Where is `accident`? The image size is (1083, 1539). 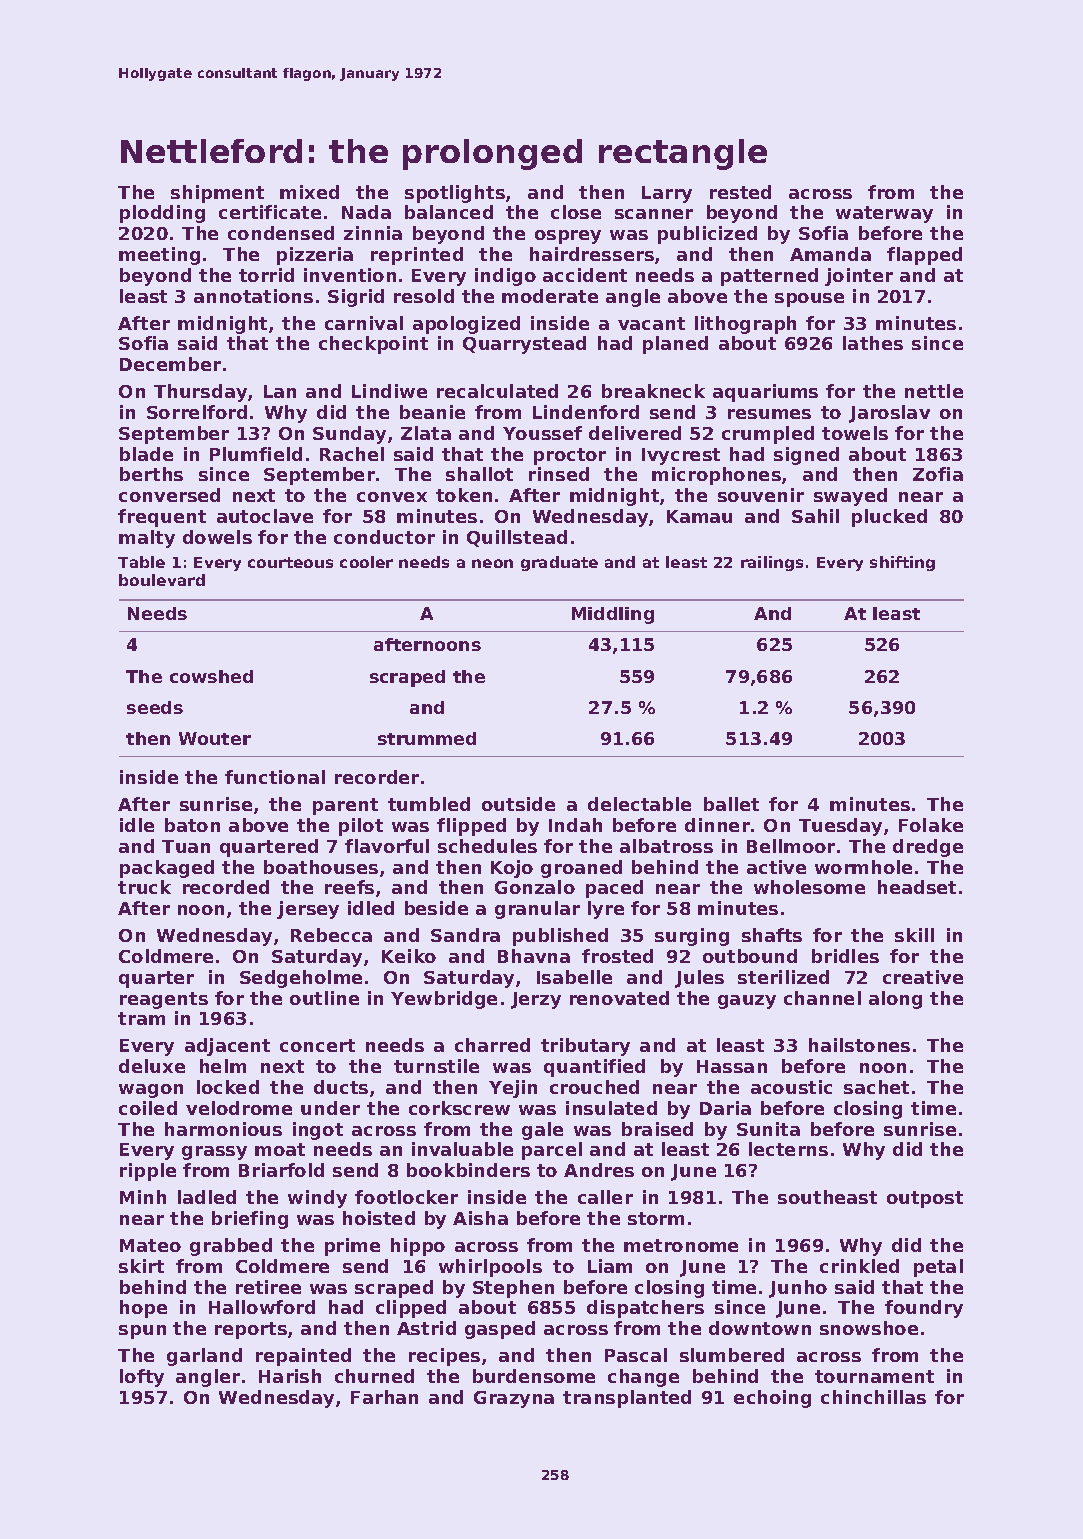
accident is located at coordinates (585, 275).
